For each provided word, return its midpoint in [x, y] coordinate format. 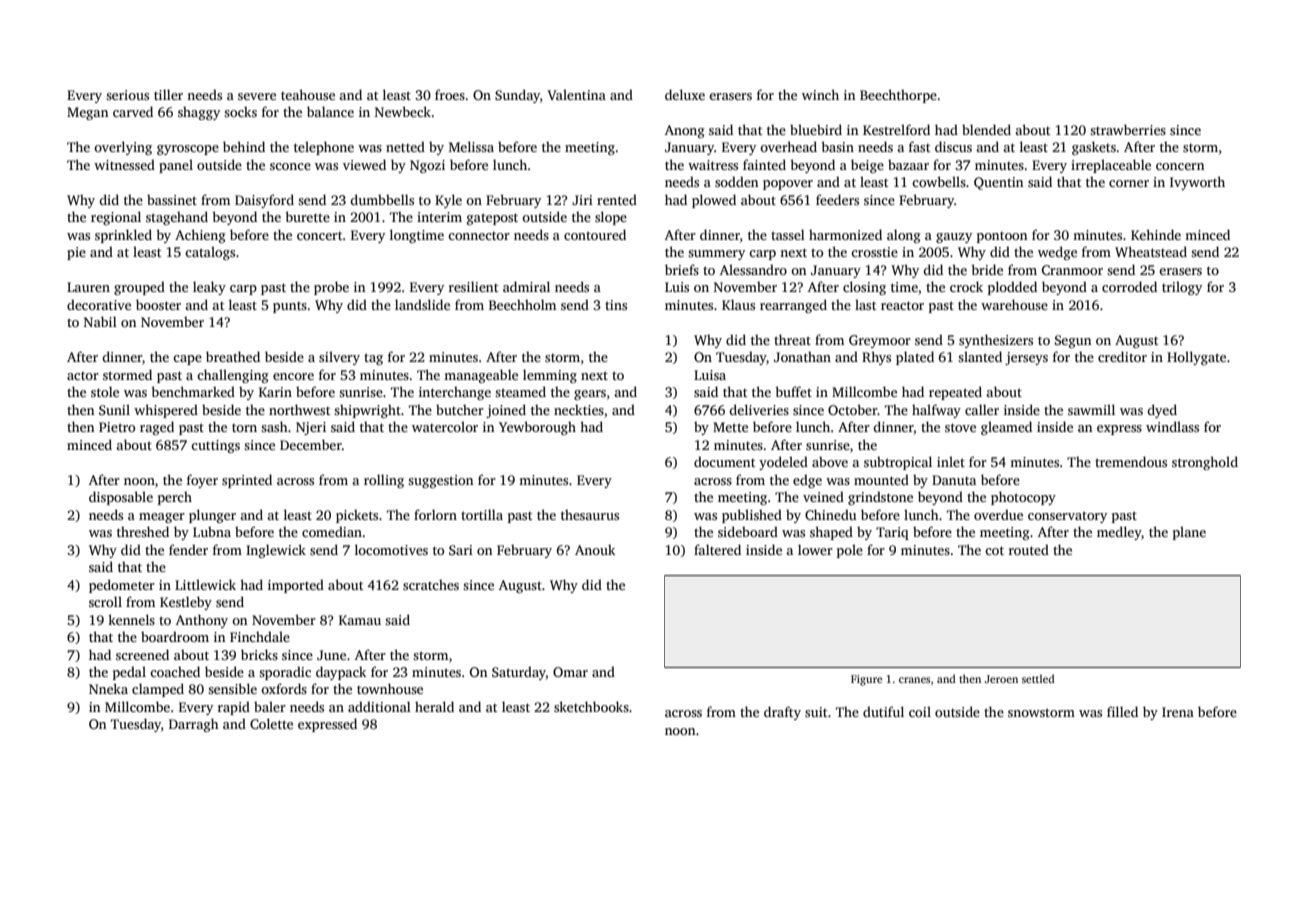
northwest [299, 409]
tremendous [1131, 461]
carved [133, 111]
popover [788, 185]
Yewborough [537, 428]
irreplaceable [1111, 166]
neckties [579, 409]
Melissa [471, 146]
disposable [121, 498]
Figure [866, 680]
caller [982, 409]
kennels [131, 619]
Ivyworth [1197, 183]
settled [1038, 678]
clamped [158, 690]
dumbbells [382, 199]
